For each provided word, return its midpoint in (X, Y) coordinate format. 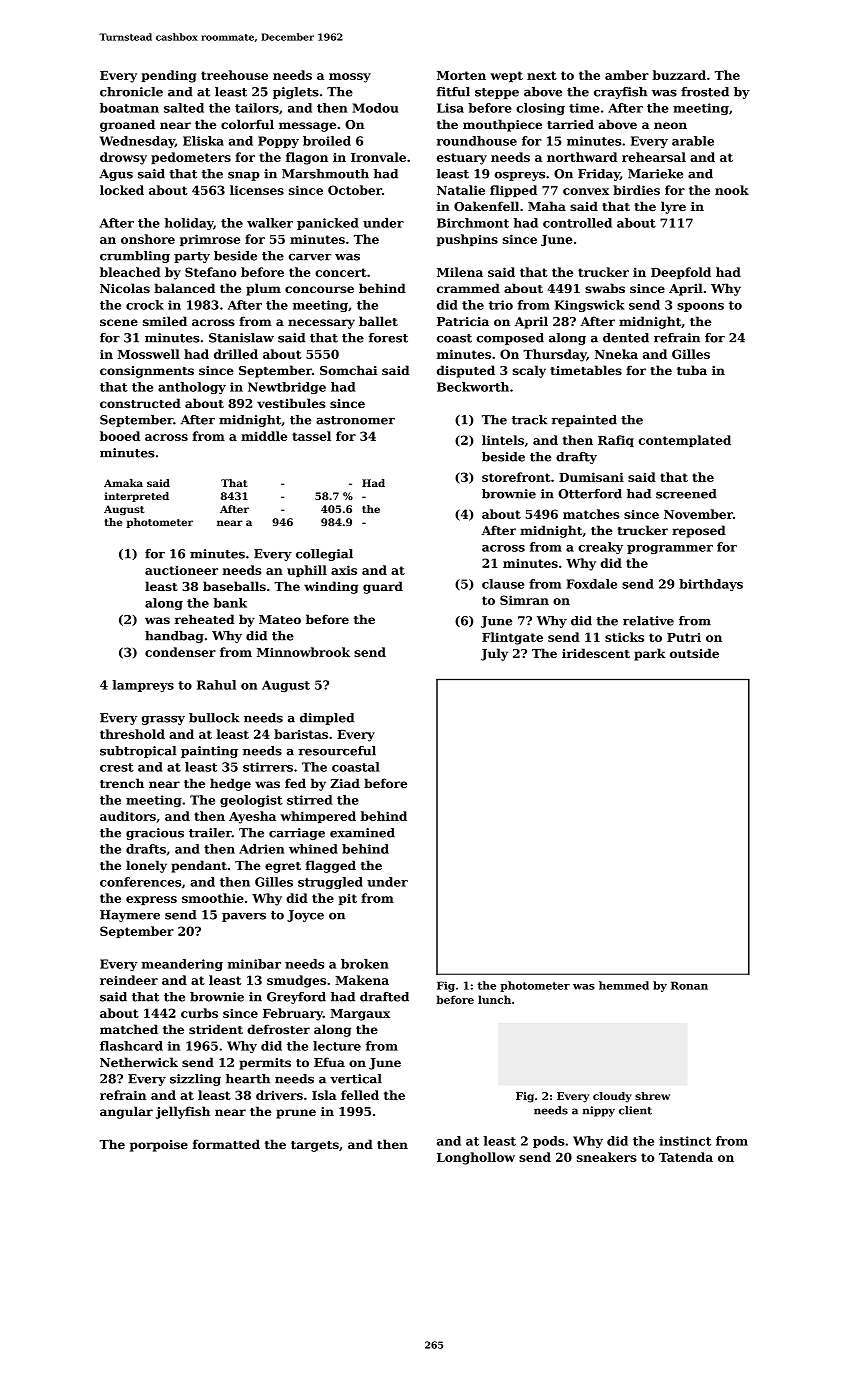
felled (360, 1095)
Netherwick (139, 1062)
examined (362, 833)
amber (627, 75)
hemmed (624, 985)
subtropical (138, 752)
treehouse (234, 75)
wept (506, 76)
